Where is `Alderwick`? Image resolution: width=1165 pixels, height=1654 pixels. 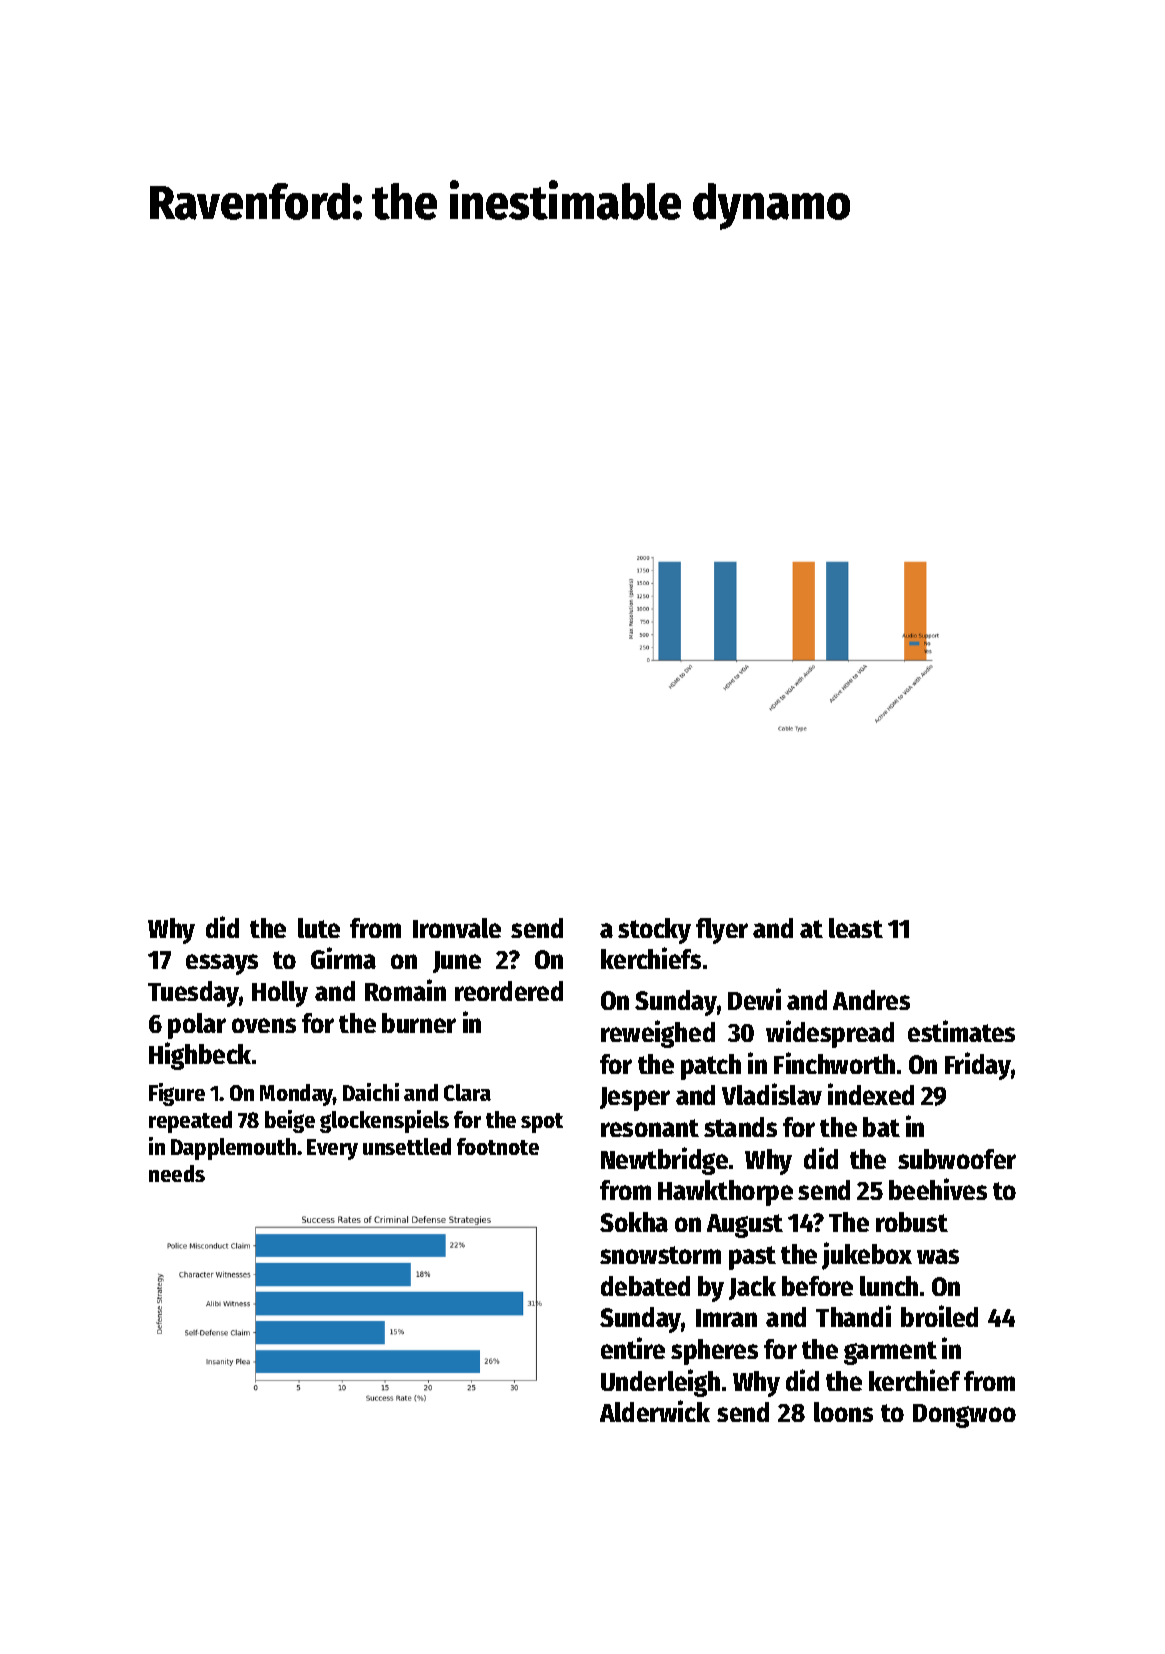
Alderwick is located at coordinates (655, 1411).
